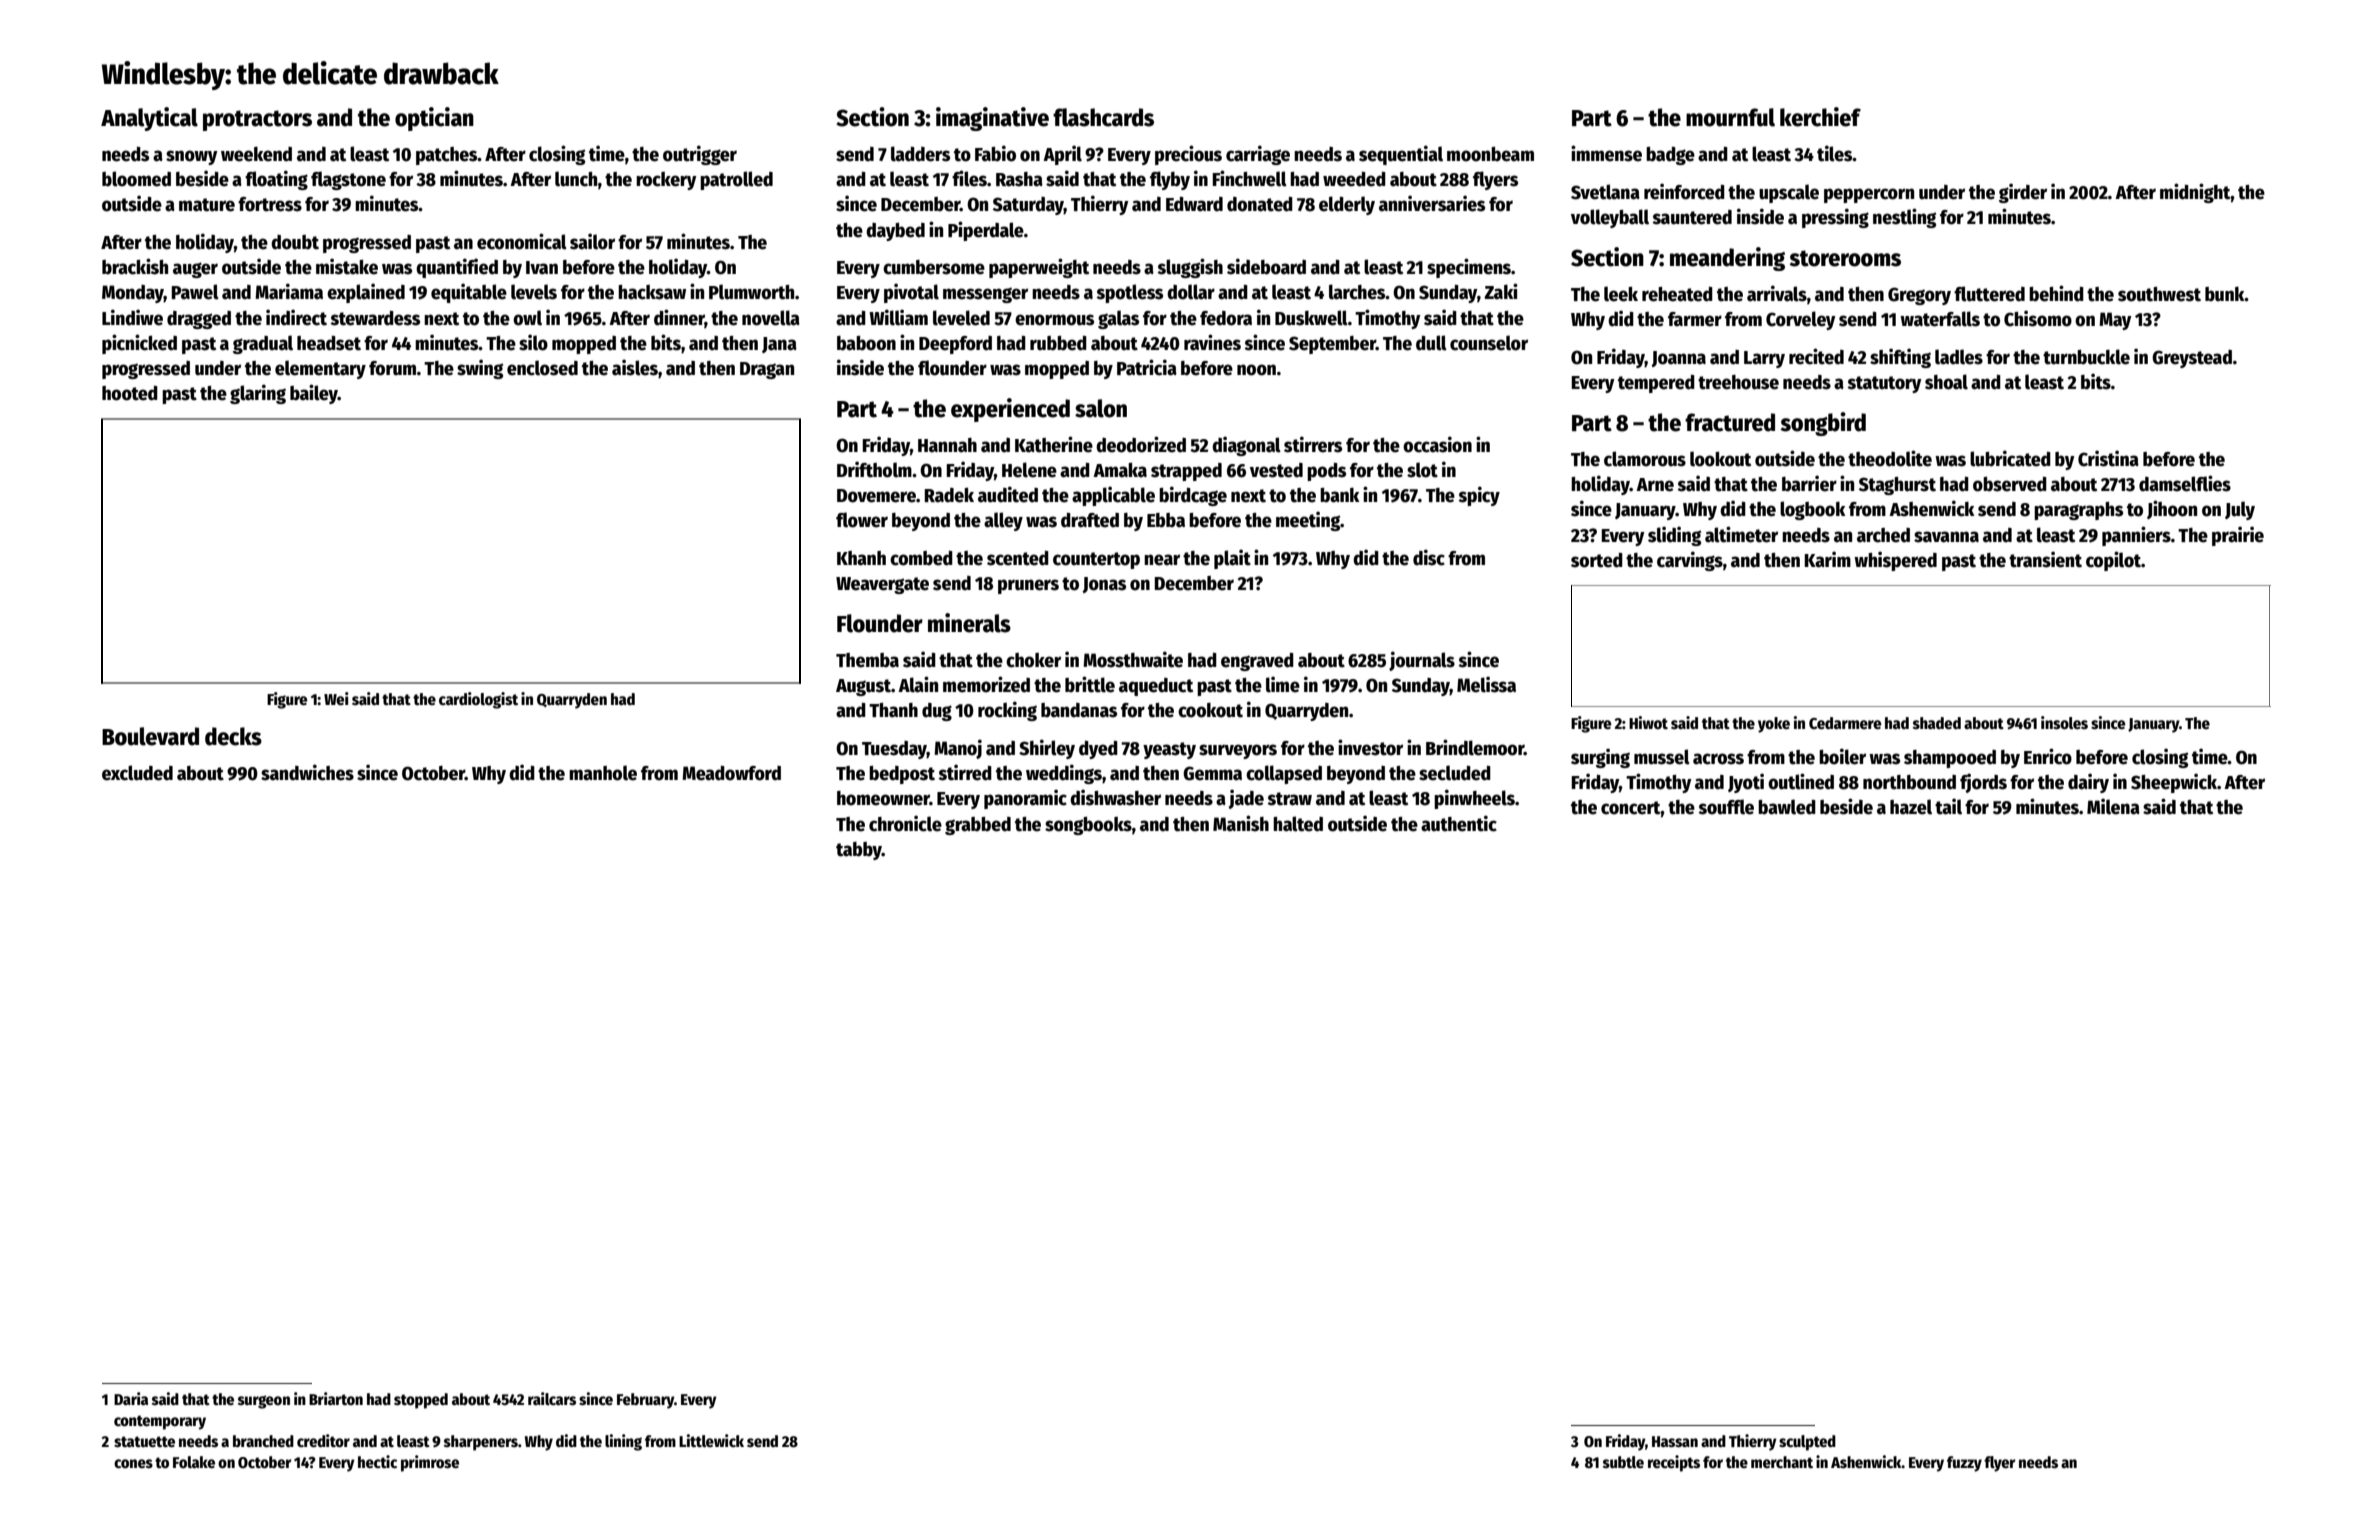 This document has height=1535, width=2372. I want to click on Milena, so click(2113, 806).
